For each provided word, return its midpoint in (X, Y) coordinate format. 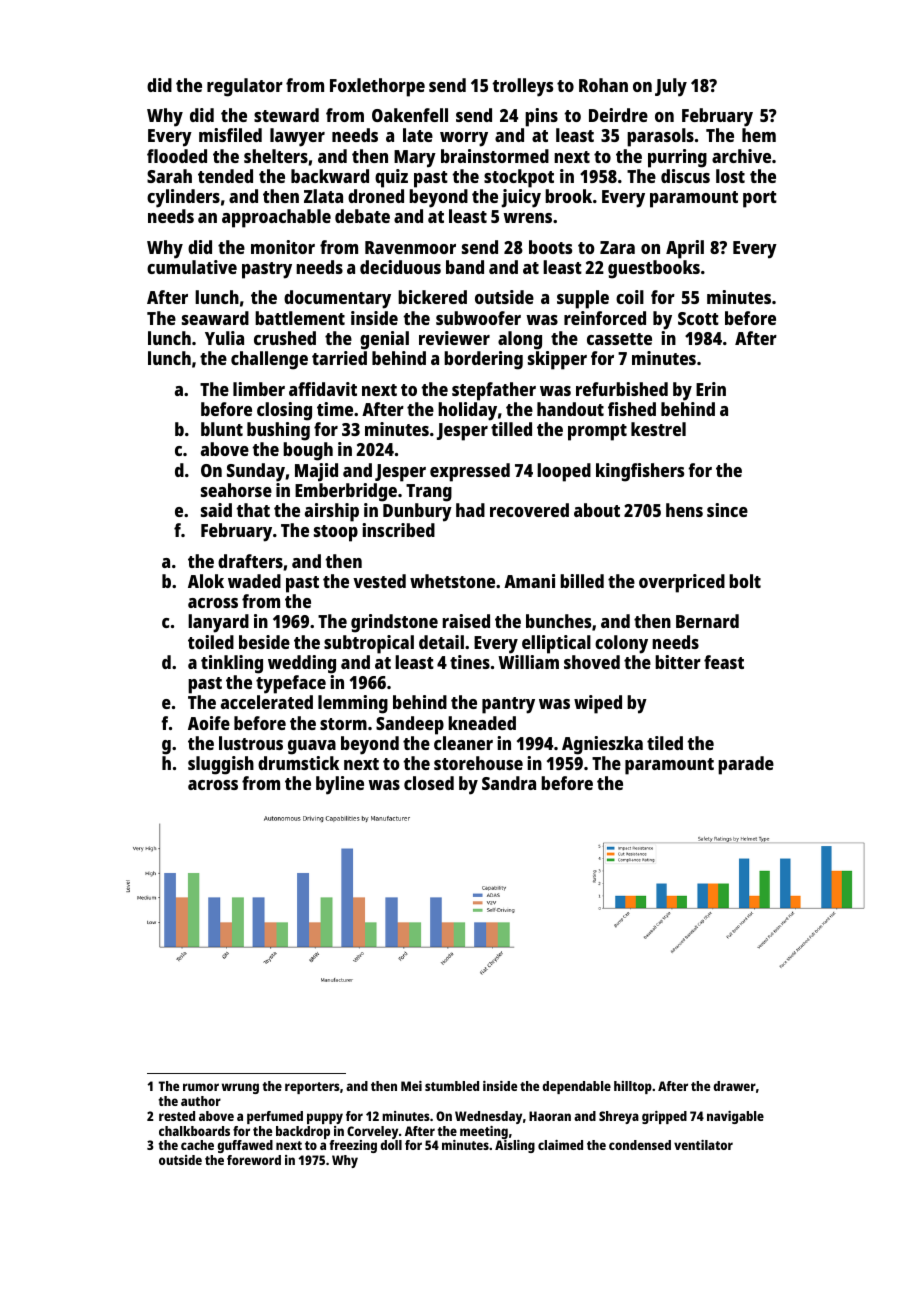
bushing (278, 431)
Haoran (550, 1116)
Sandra (509, 783)
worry (464, 139)
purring (677, 158)
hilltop (633, 1087)
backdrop (303, 1132)
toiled (211, 642)
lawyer (297, 137)
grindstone (394, 623)
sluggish (221, 765)
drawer (734, 1086)
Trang (429, 493)
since (727, 510)
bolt (745, 581)
